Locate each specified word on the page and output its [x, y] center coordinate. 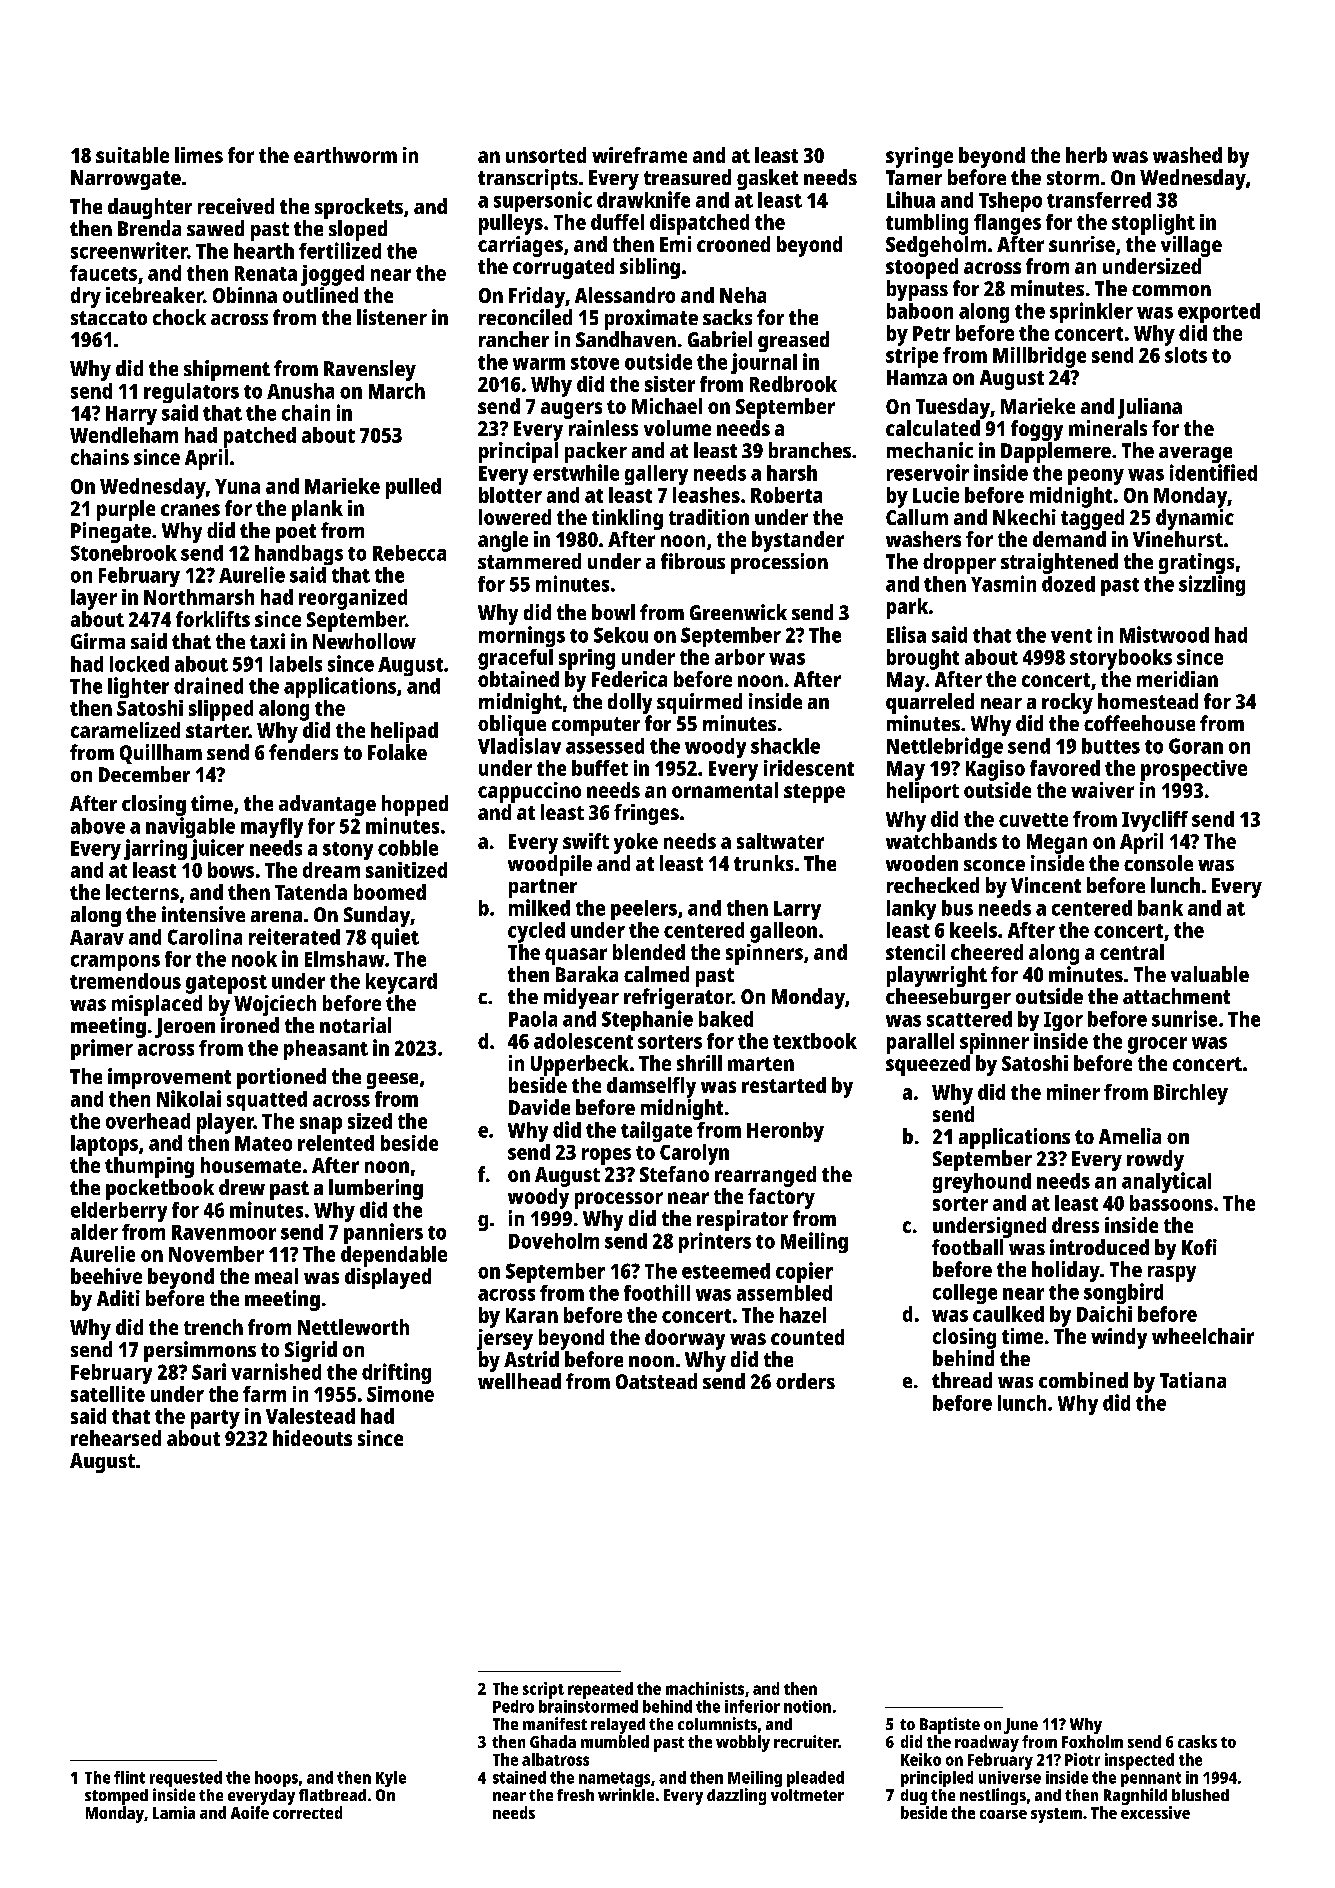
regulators [191, 393]
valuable [1210, 974]
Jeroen [185, 1028]
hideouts [312, 1438]
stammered [529, 561]
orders [805, 1381]
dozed [1068, 584]
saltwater [780, 841]
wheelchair [1203, 1336]
